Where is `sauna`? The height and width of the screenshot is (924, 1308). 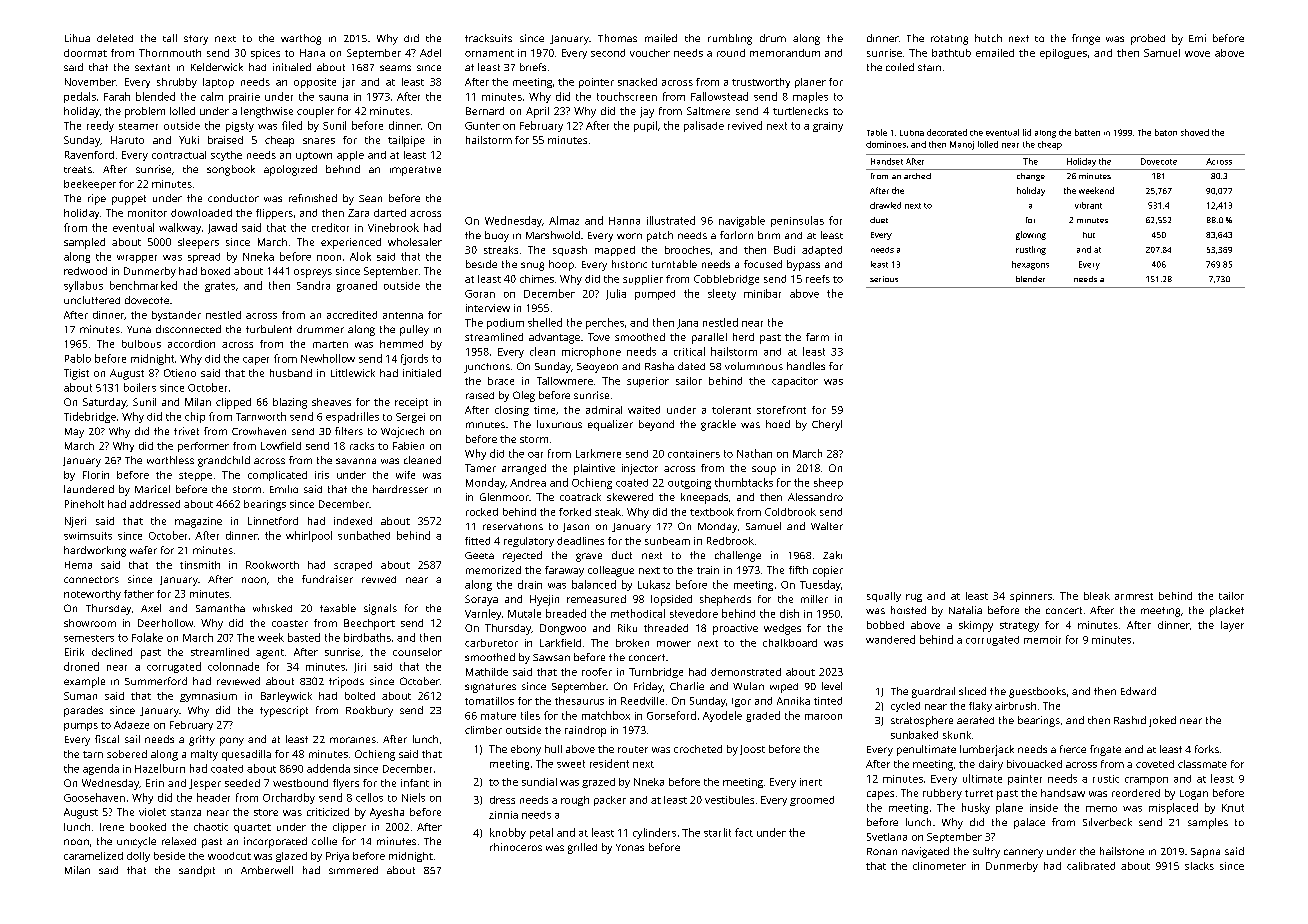 sauna is located at coordinates (333, 98).
